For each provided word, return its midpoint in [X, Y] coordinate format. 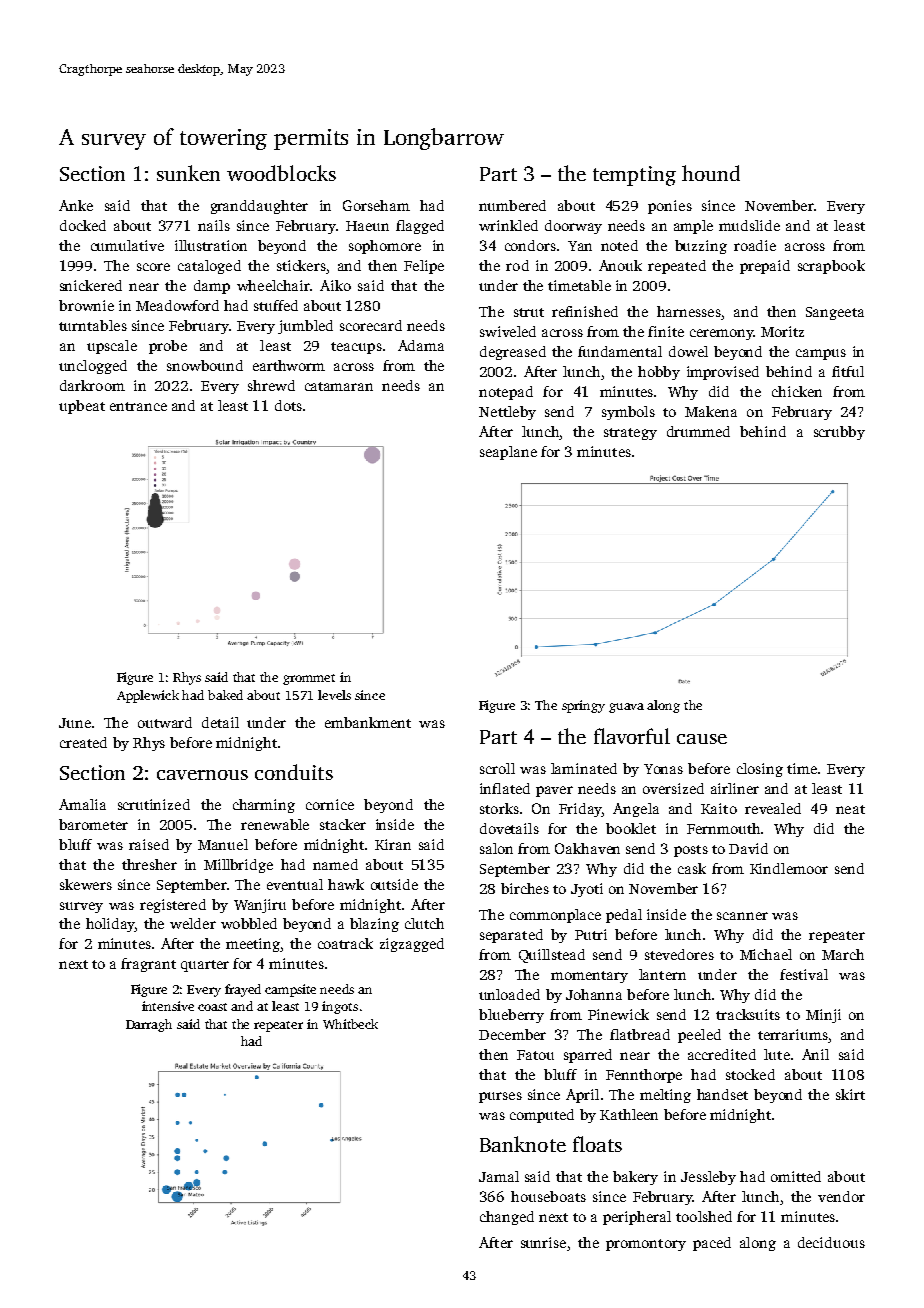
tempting [634, 176]
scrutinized [154, 804]
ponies [670, 207]
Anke [76, 205]
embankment [368, 722]
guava [626, 708]
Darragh [149, 1025]
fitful [848, 371]
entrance [138, 406]
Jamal [499, 1176]
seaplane [508, 453]
